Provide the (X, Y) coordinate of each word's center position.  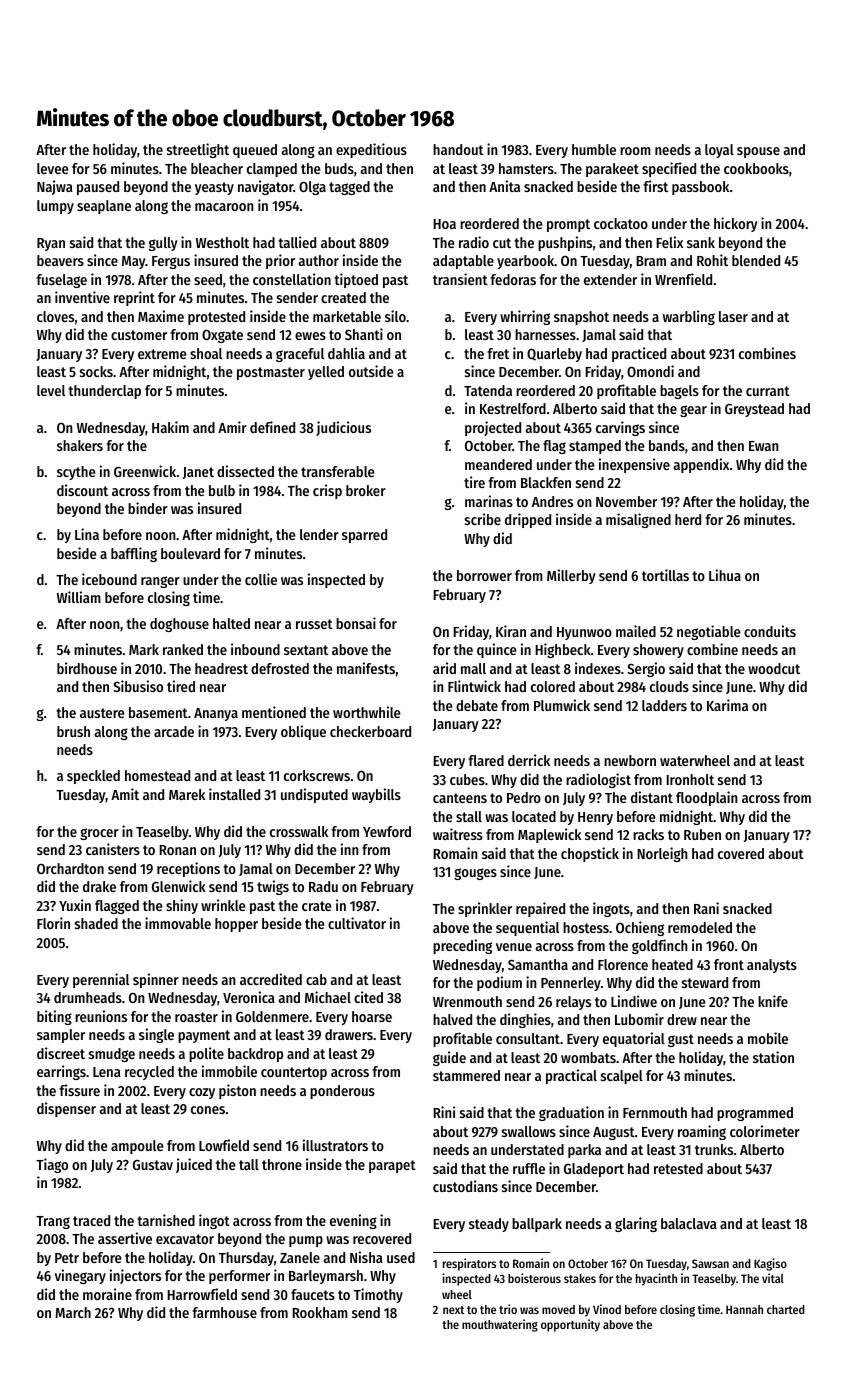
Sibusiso (138, 686)
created (343, 297)
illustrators (335, 1145)
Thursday (246, 1259)
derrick (529, 760)
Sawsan (710, 1263)
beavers (60, 260)
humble (594, 149)
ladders (664, 705)
